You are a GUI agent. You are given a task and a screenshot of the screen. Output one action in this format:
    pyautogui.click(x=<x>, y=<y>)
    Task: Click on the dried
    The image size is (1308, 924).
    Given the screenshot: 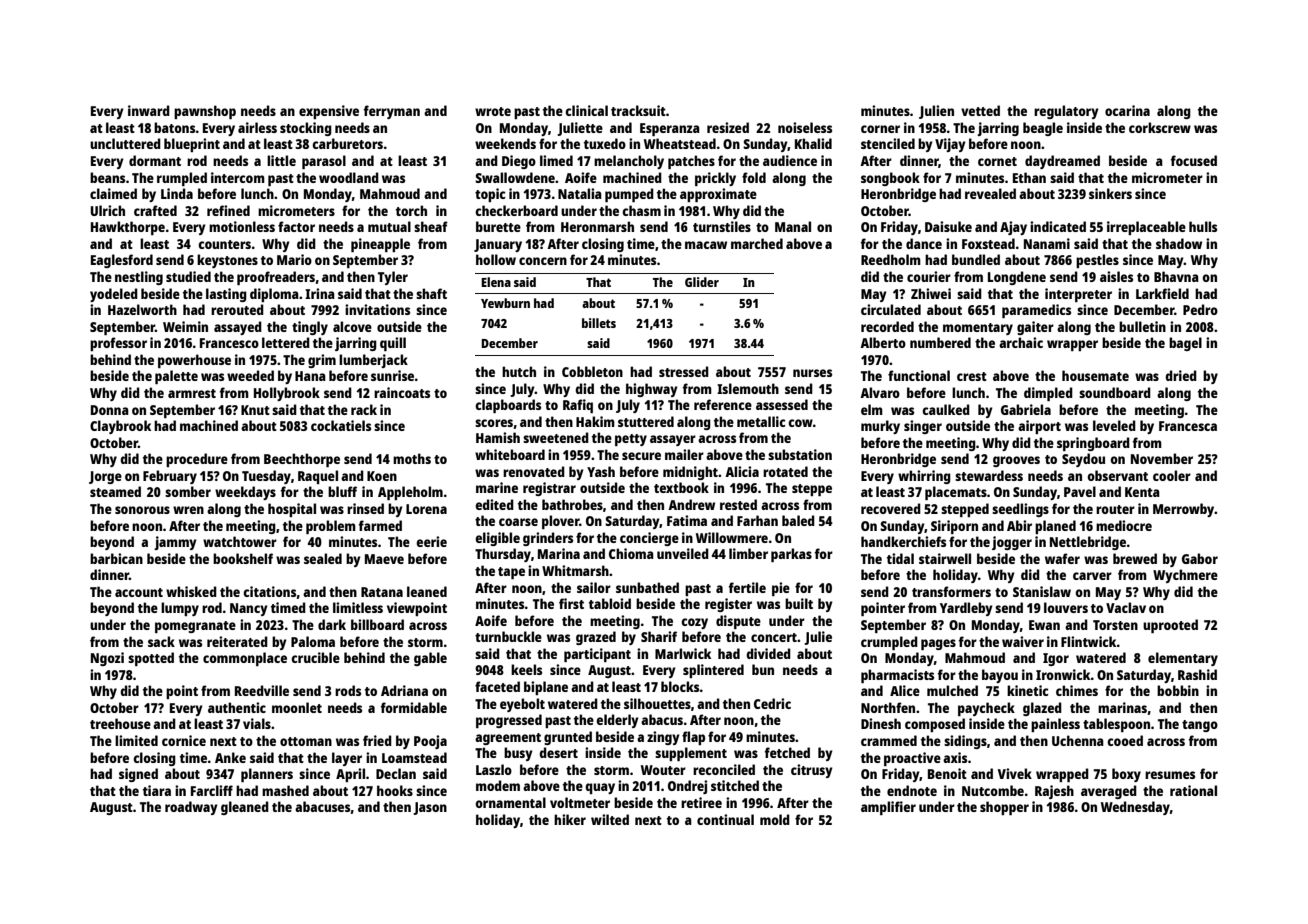 What is the action you would take?
    pyautogui.click(x=1181, y=375)
